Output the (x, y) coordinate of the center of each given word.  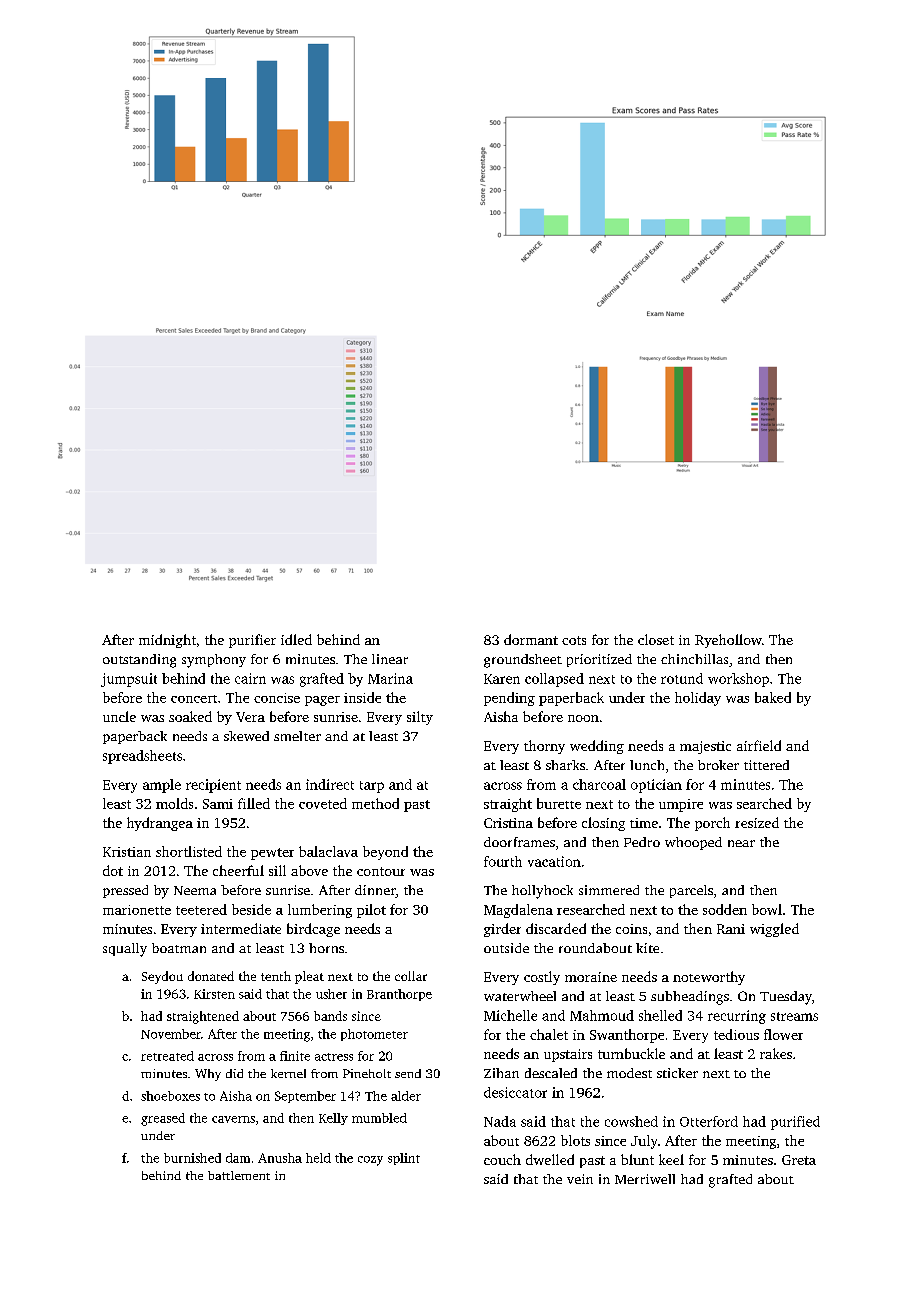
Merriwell (645, 1179)
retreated (167, 1056)
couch (502, 1159)
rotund (682, 678)
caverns (233, 1119)
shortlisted (189, 851)
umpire (681, 805)
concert (194, 699)
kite (647, 948)
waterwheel (520, 996)
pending (509, 699)
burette (559, 803)
